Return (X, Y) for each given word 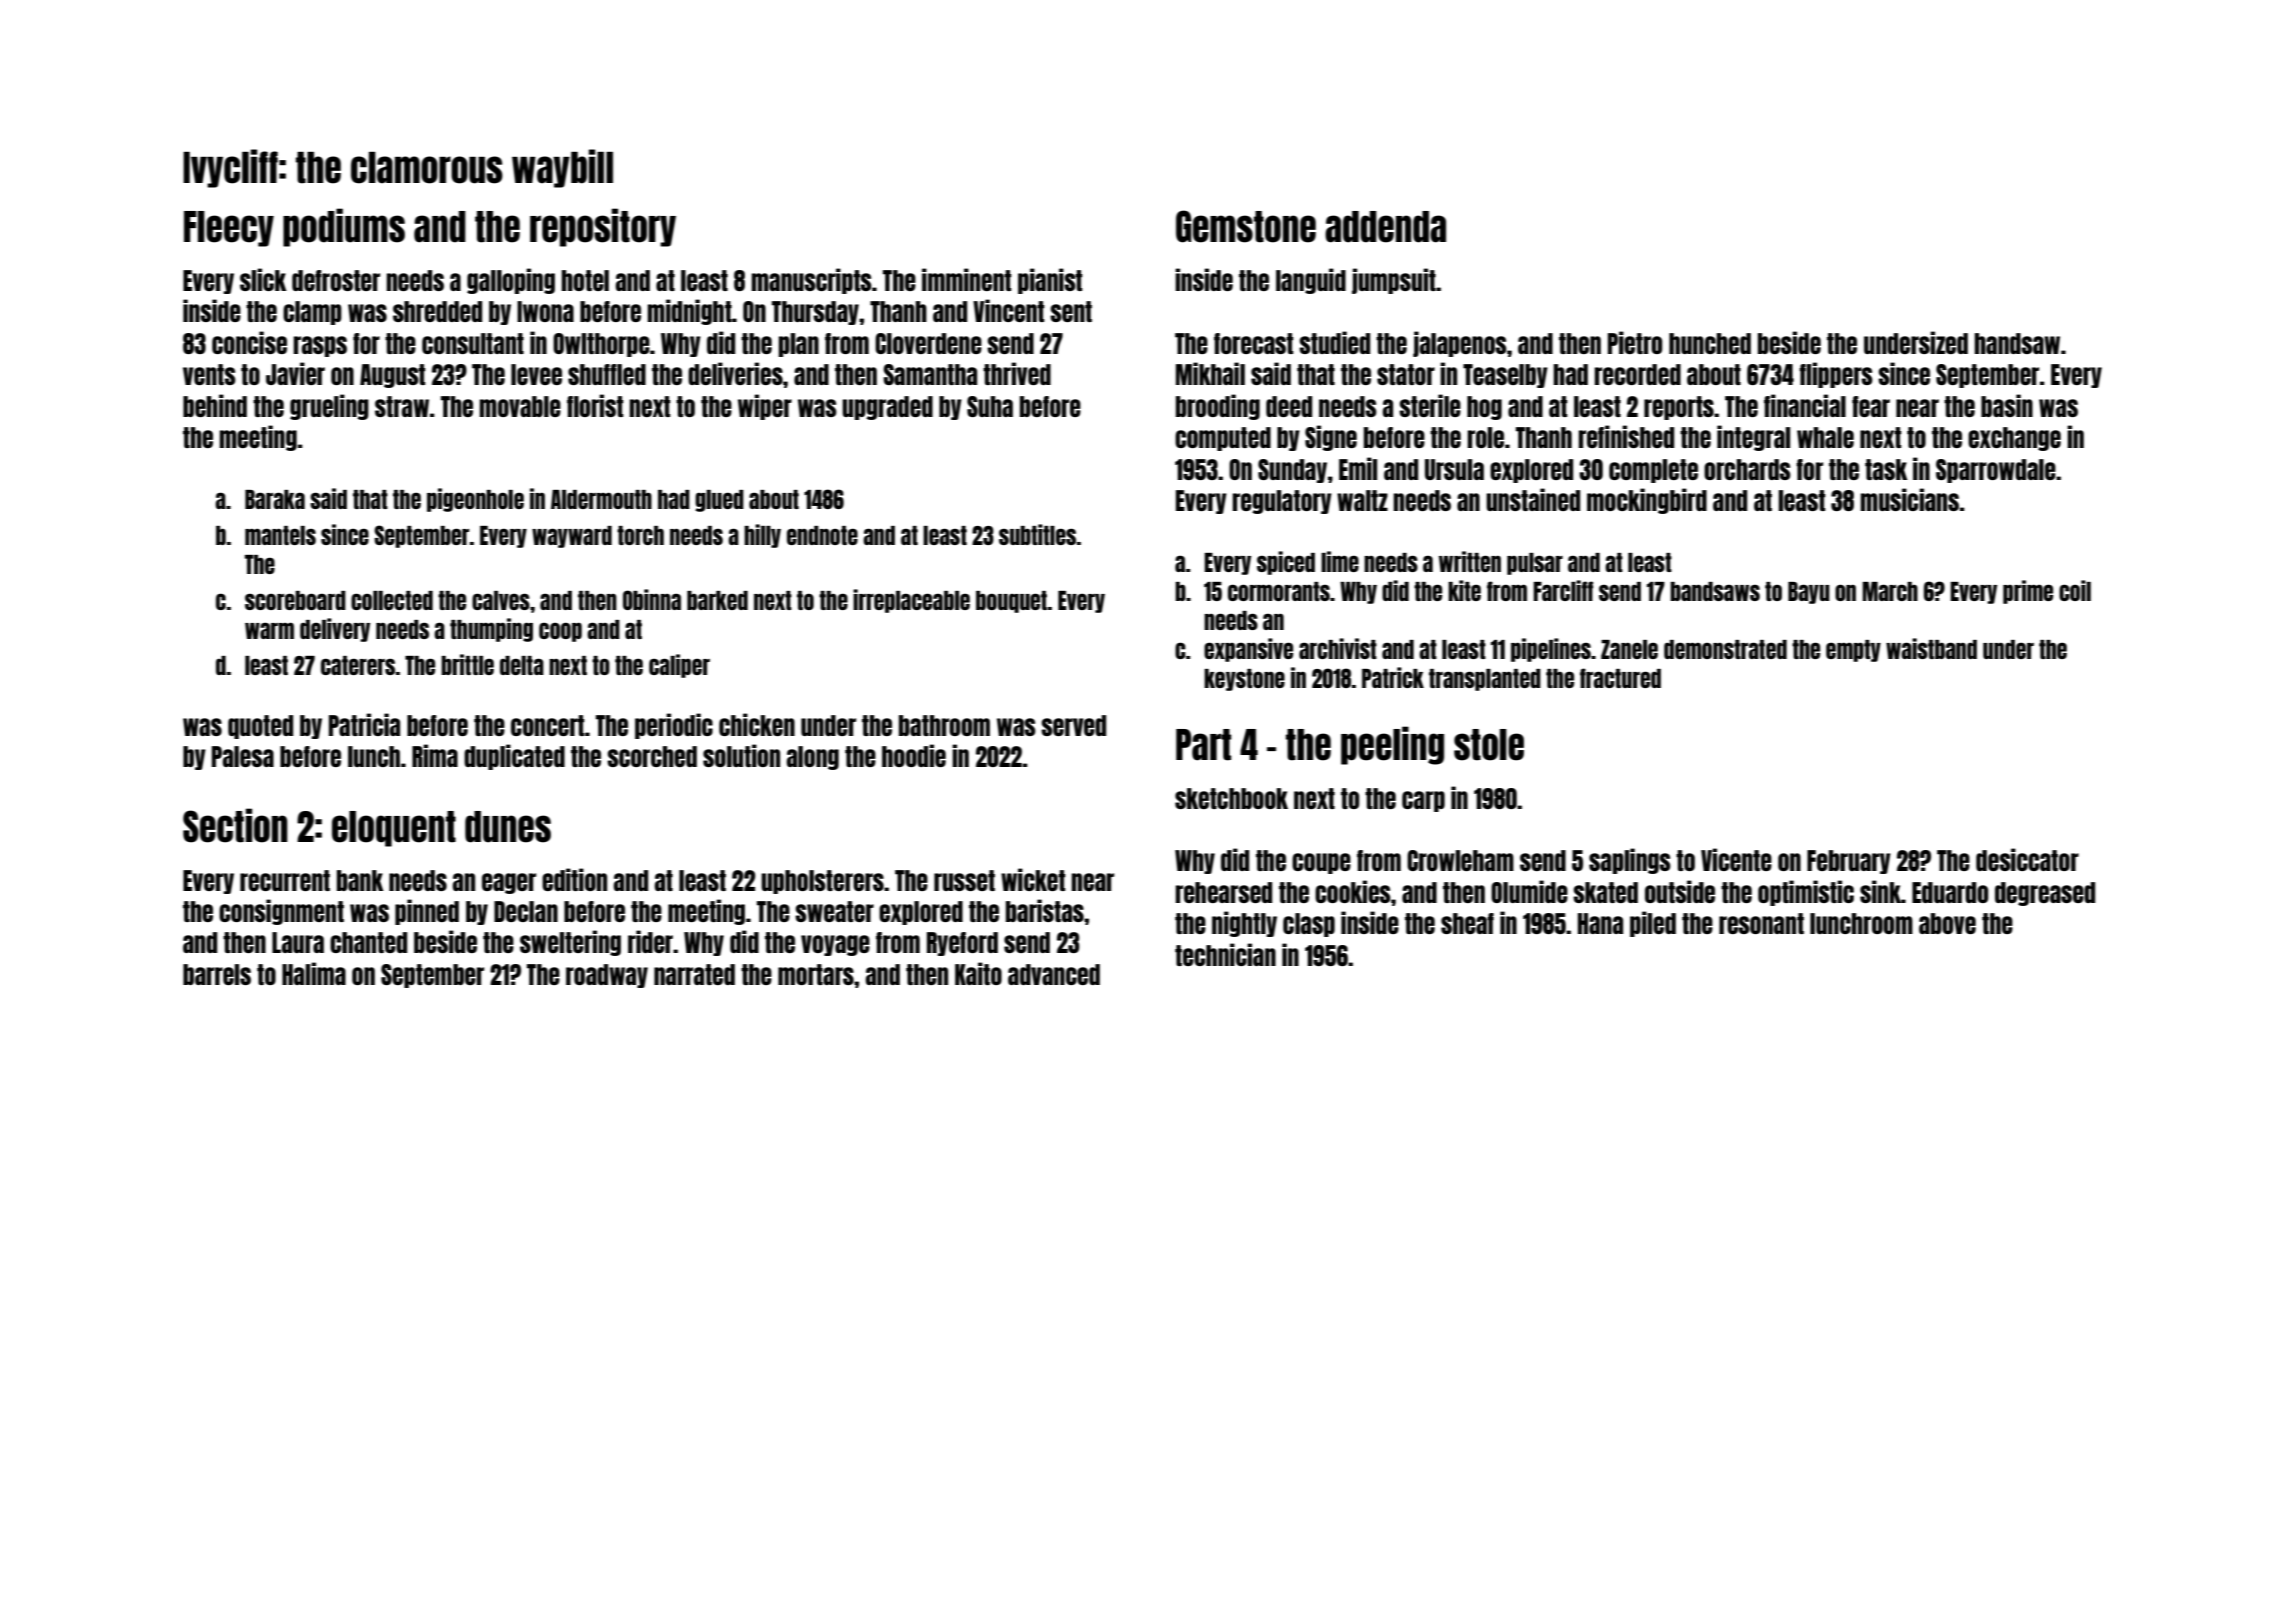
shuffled (607, 374)
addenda (1385, 227)
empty (1853, 651)
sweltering (570, 943)
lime (1340, 561)
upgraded (887, 408)
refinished (1626, 436)
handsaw (2017, 343)
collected (392, 600)
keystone (1244, 680)
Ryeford (962, 944)
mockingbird (1647, 501)
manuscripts (811, 281)
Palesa (243, 756)
